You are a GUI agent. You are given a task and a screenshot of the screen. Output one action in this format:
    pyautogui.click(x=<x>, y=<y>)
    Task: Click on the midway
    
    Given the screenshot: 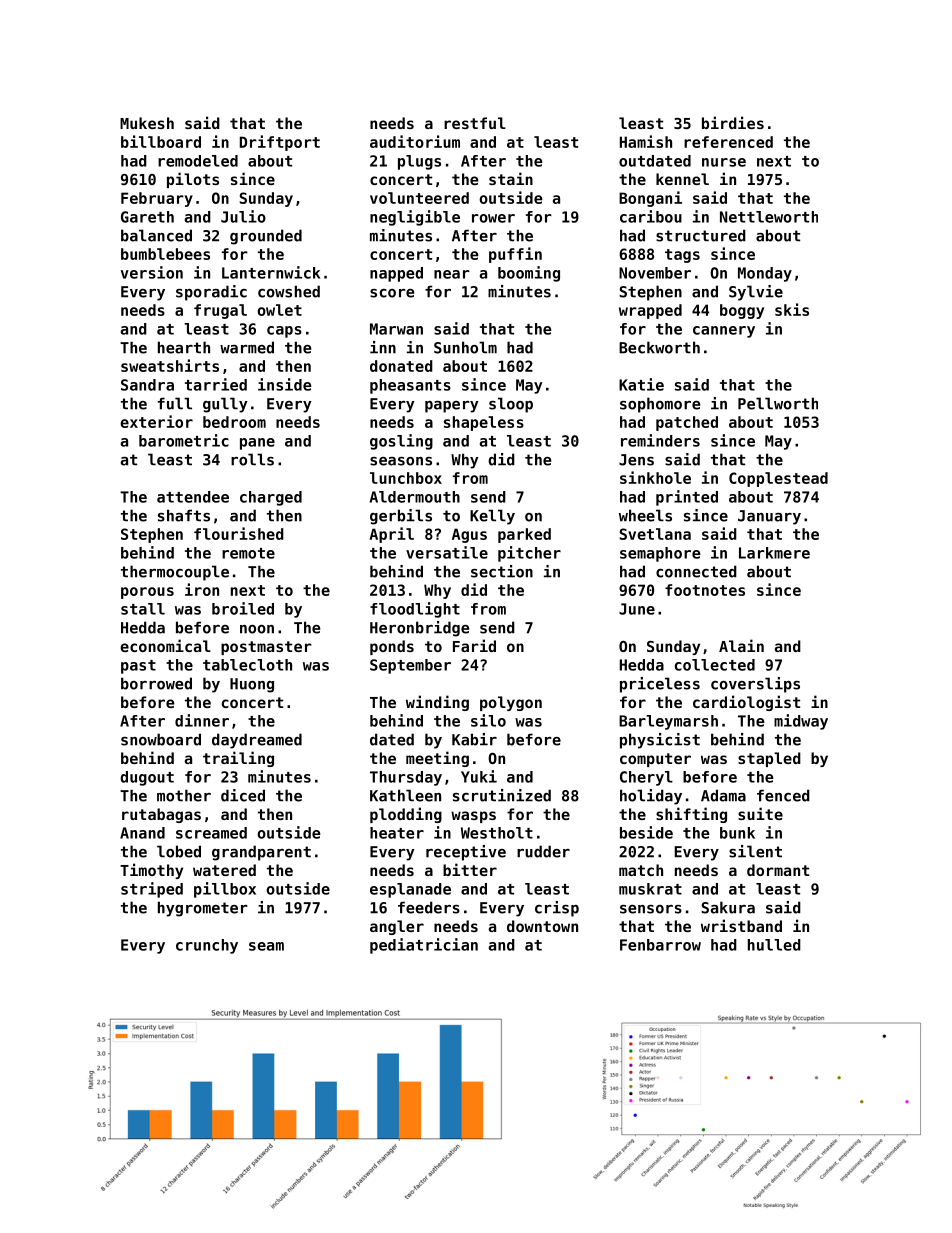 What is the action you would take?
    pyautogui.click(x=801, y=722)
